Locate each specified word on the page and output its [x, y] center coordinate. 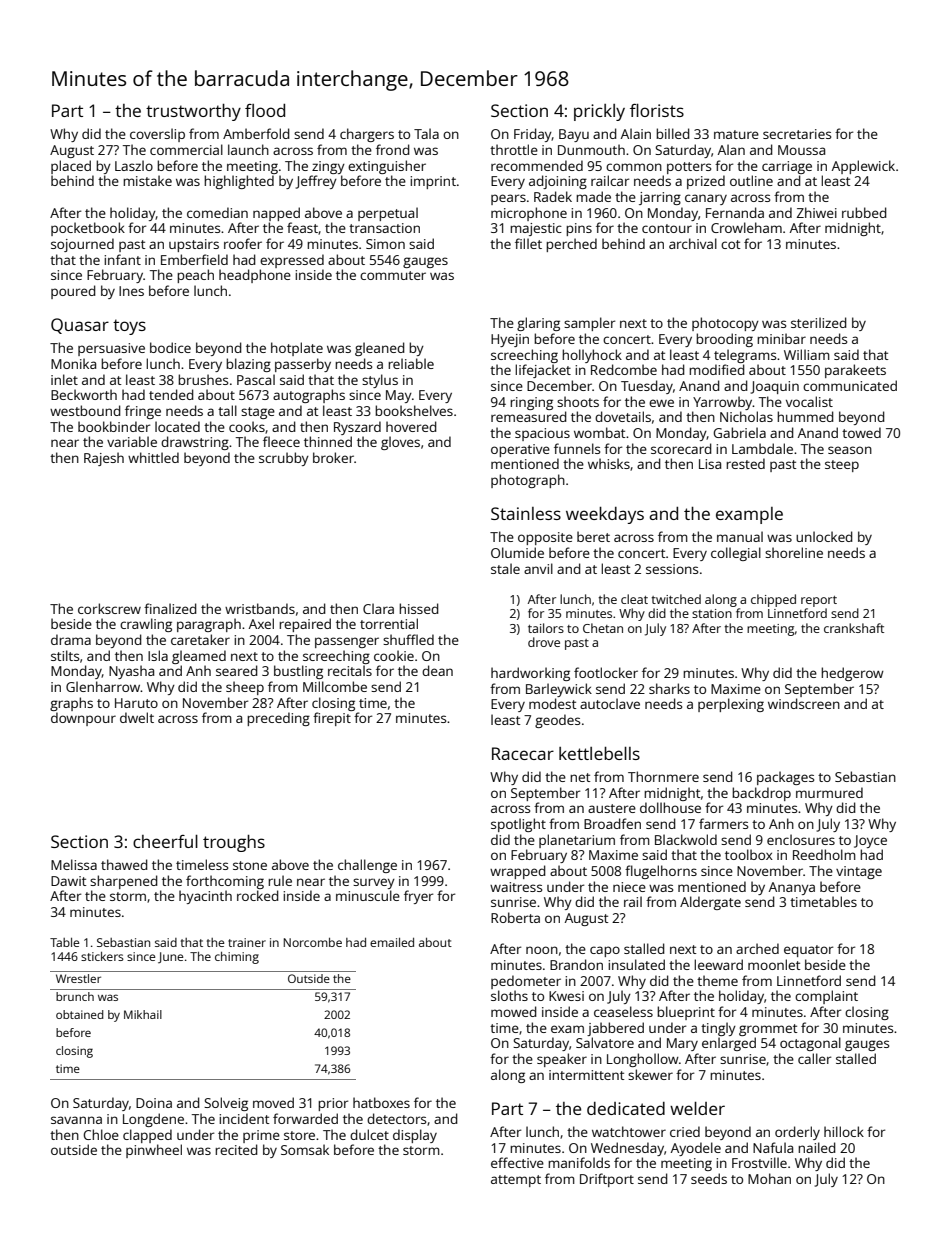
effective [517, 1162]
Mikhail [143, 1014]
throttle [514, 149]
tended [171, 394]
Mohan [769, 1178]
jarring [660, 198]
